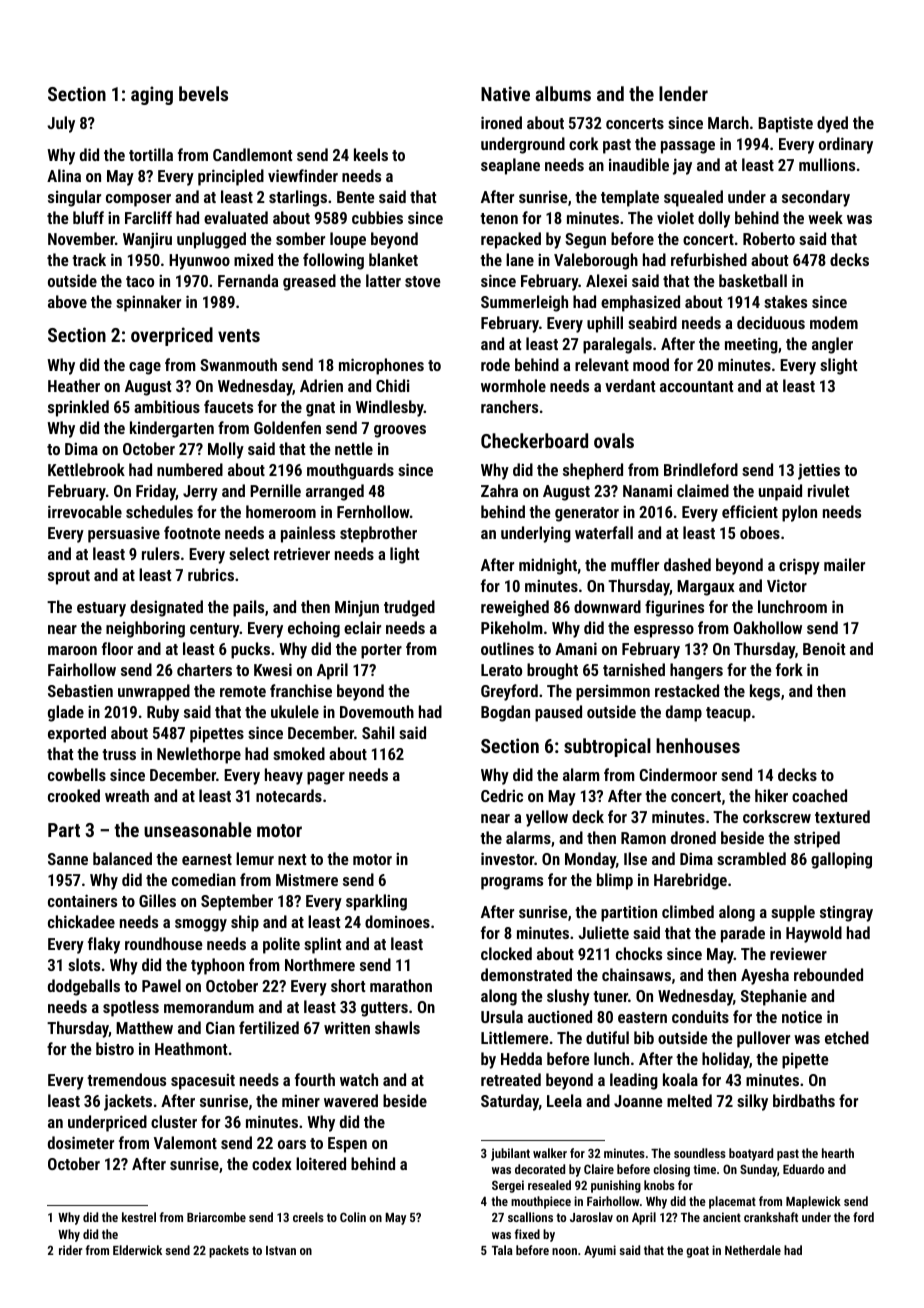 This document has height=1308, width=924. Describe the element at coordinates (683, 93) in the document. I see `lender` at that location.
